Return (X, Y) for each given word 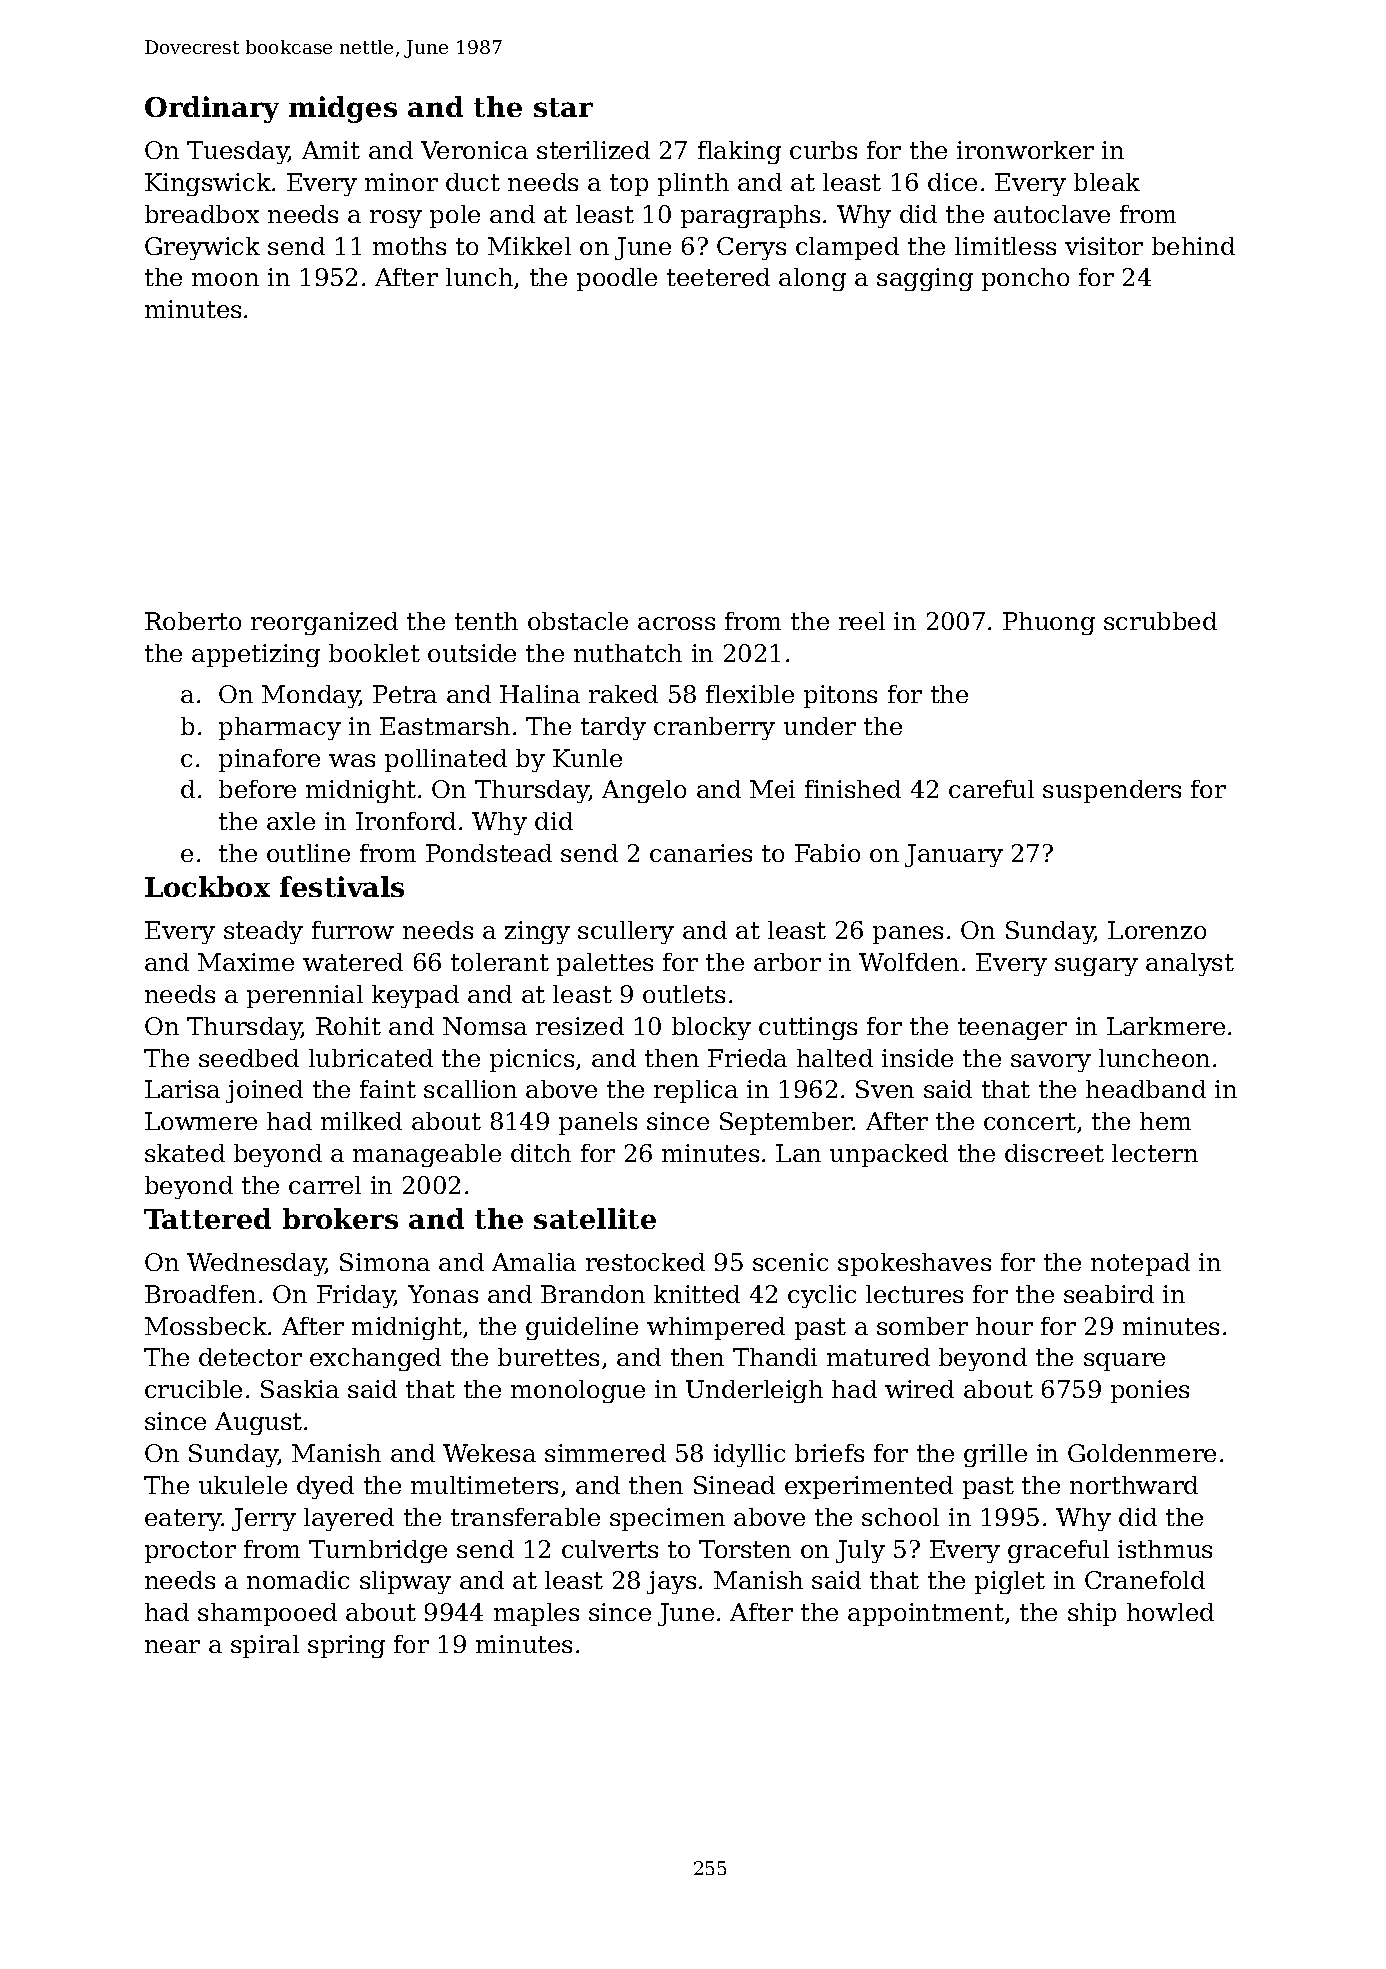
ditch (541, 1153)
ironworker (1025, 150)
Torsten (745, 1549)
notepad (1140, 1264)
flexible (750, 694)
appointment (926, 1614)
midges (343, 109)
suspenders (1112, 791)
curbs (823, 150)
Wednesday (256, 1264)
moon (225, 279)
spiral (265, 1646)
